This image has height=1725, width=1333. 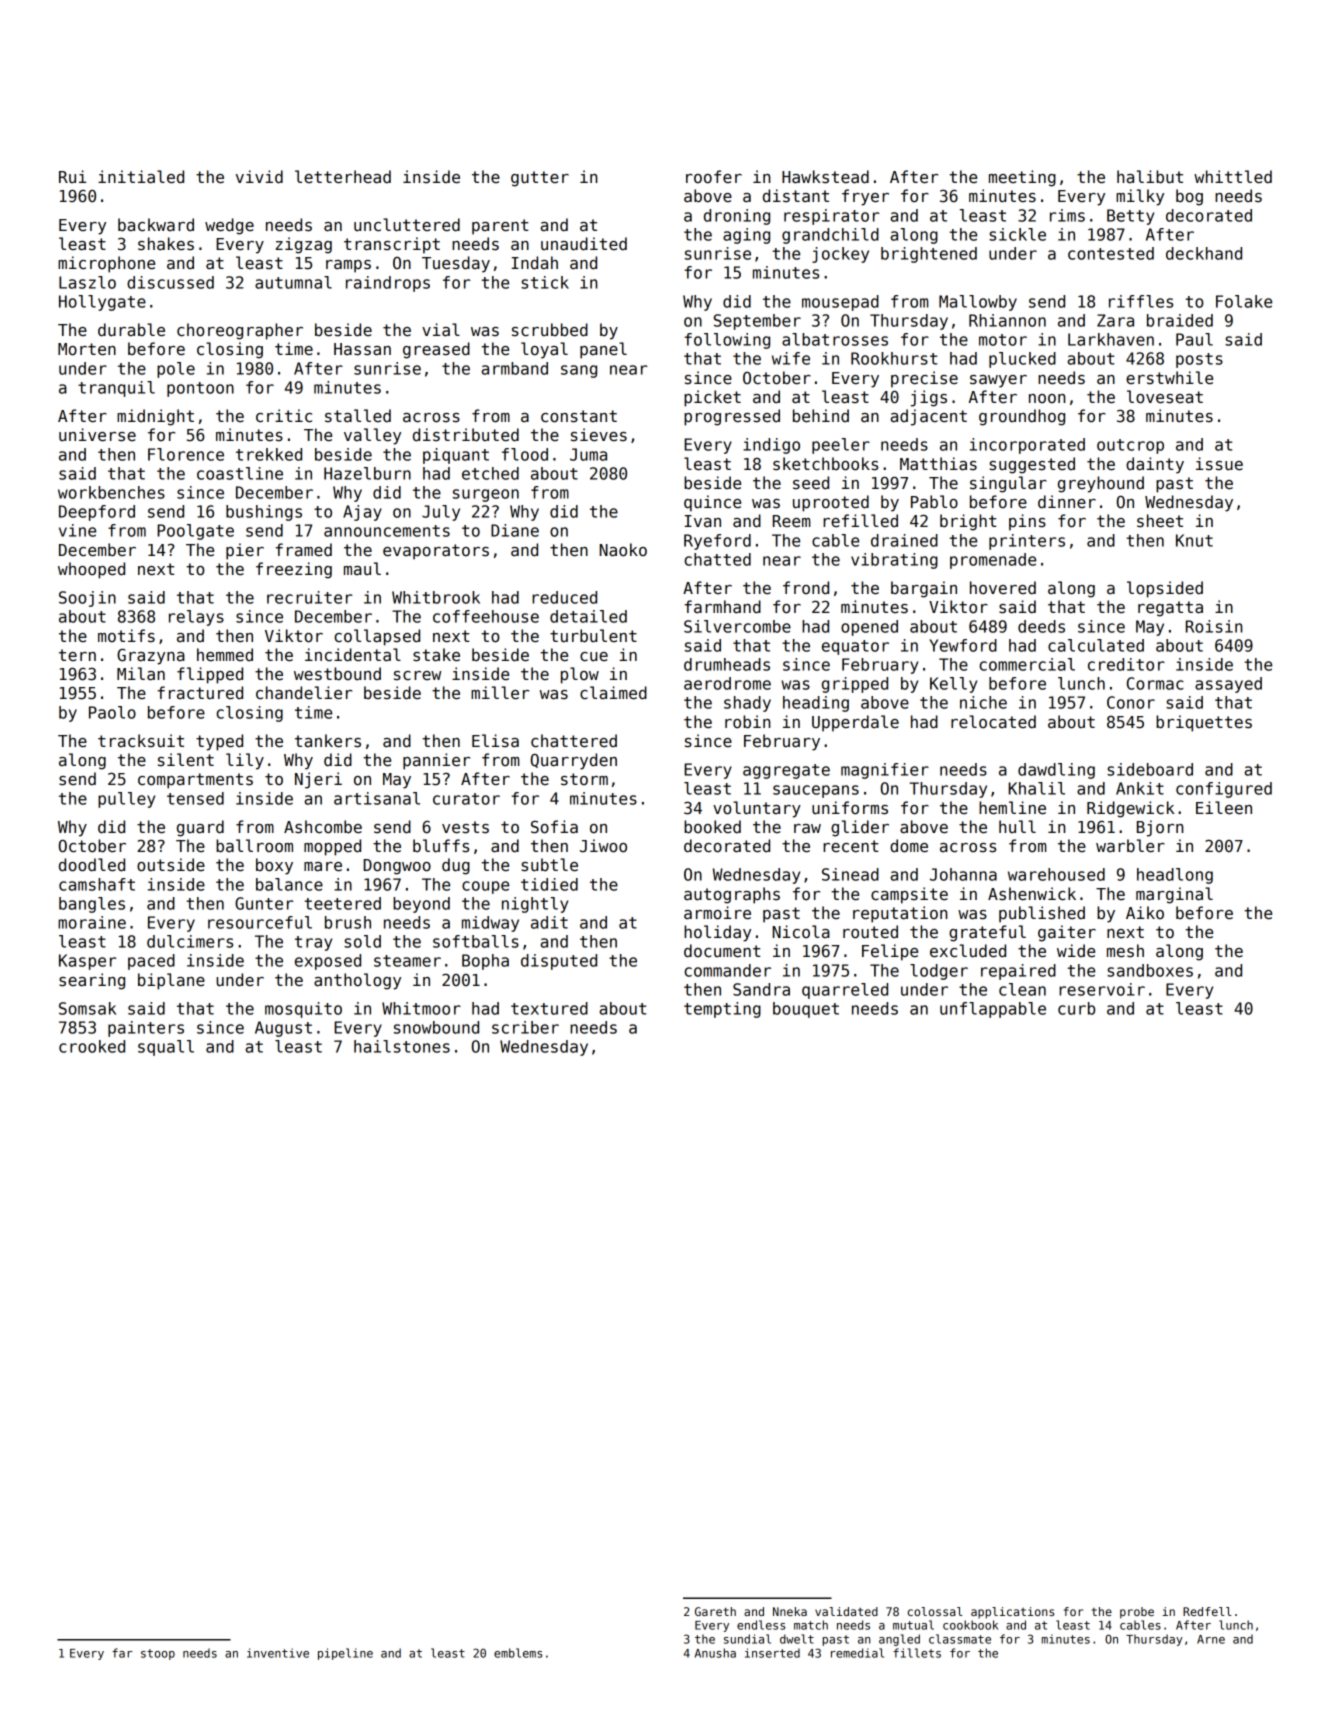 What do you see at coordinates (1174, 895) in the image?
I see `marginal` at bounding box center [1174, 895].
